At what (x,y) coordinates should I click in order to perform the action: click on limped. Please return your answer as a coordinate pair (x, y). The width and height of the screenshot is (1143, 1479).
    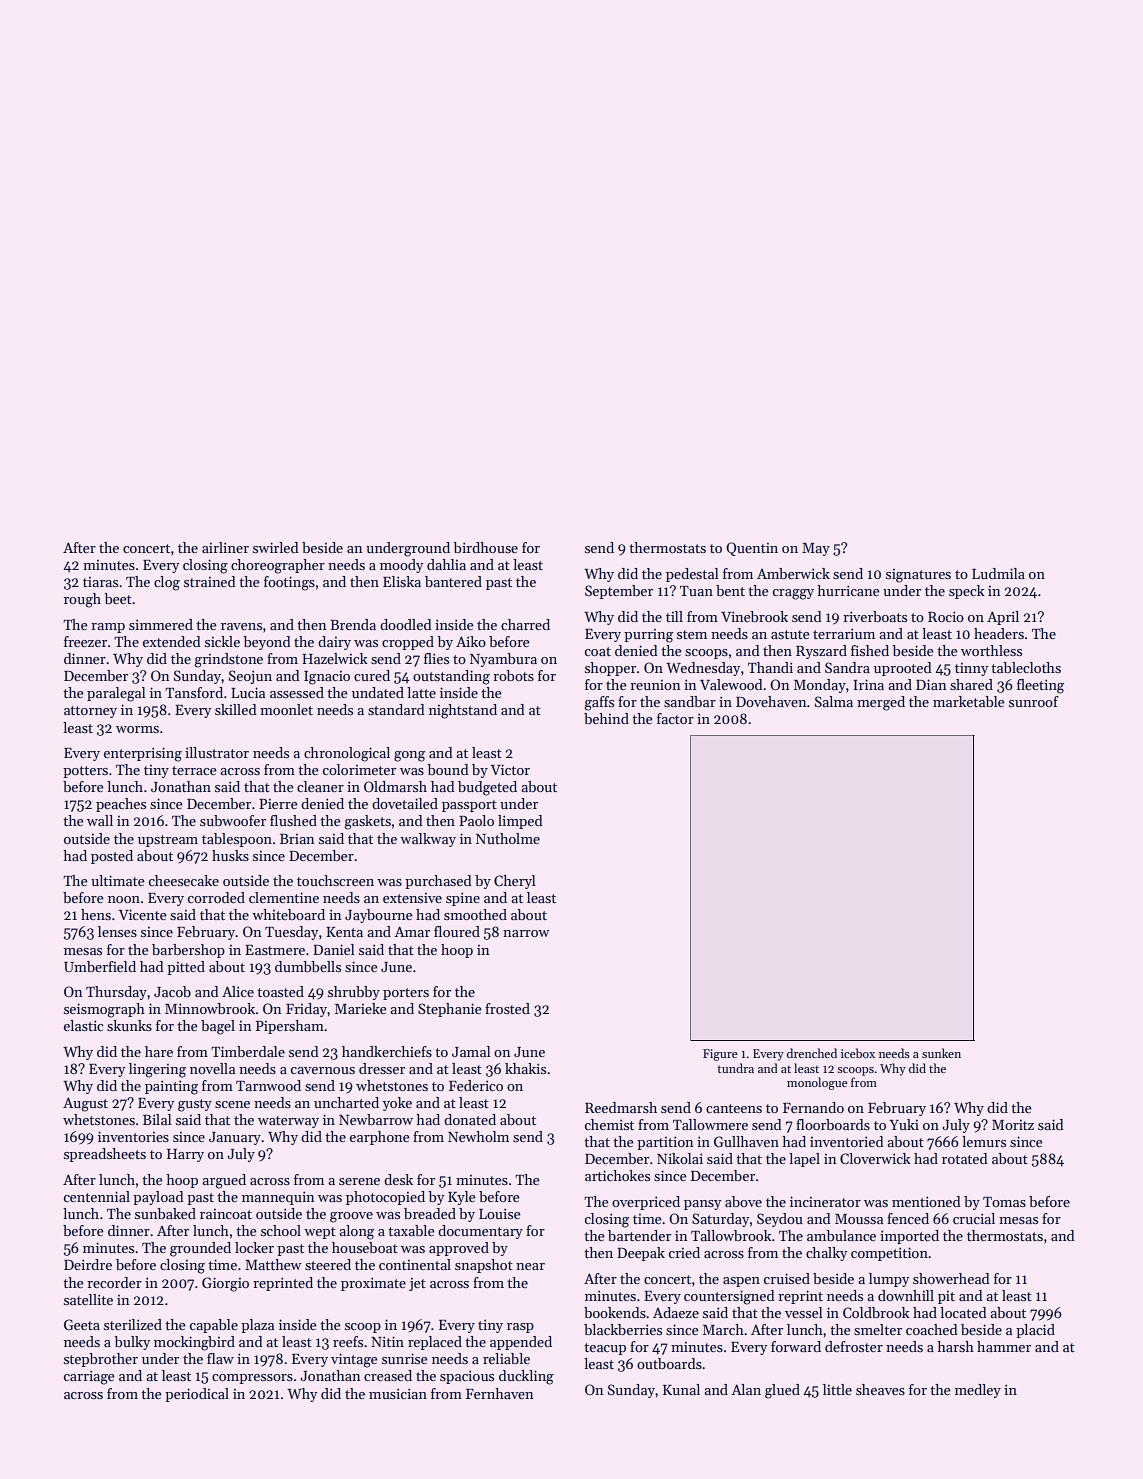
    Looking at the image, I should click on (520, 822).
